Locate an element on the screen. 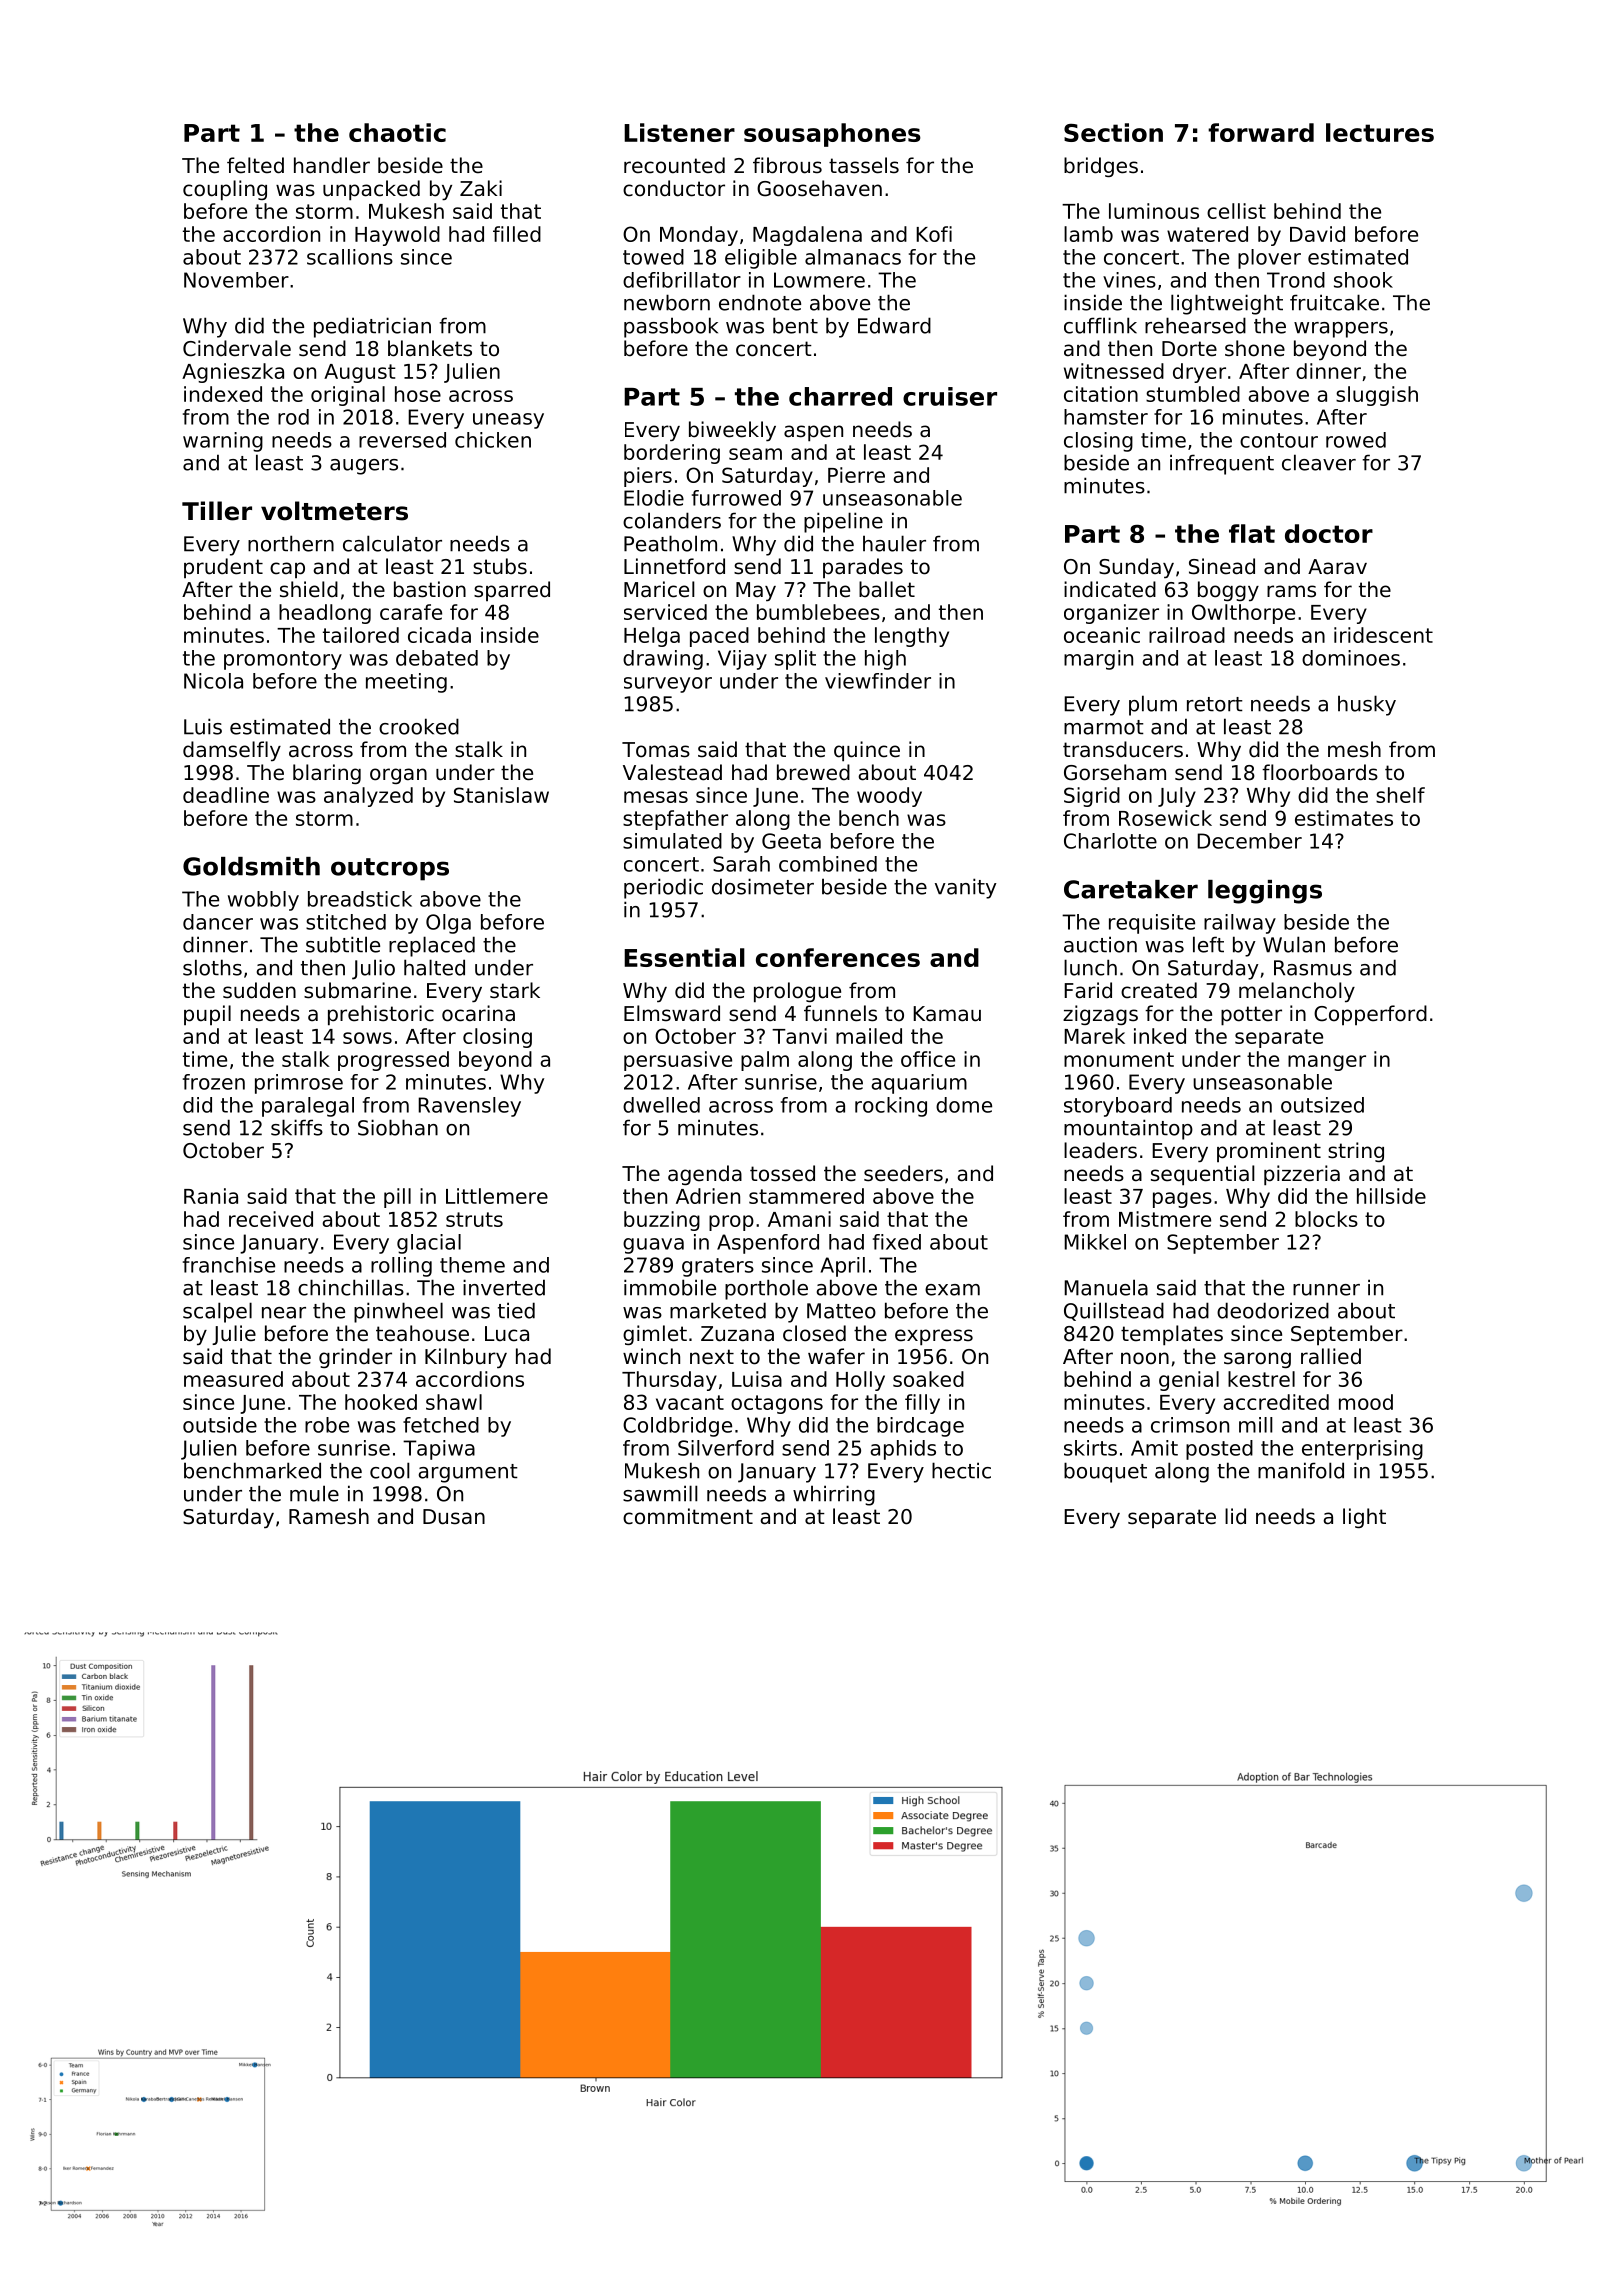 The height and width of the screenshot is (2292, 1620). Zaki is located at coordinates (481, 188).
